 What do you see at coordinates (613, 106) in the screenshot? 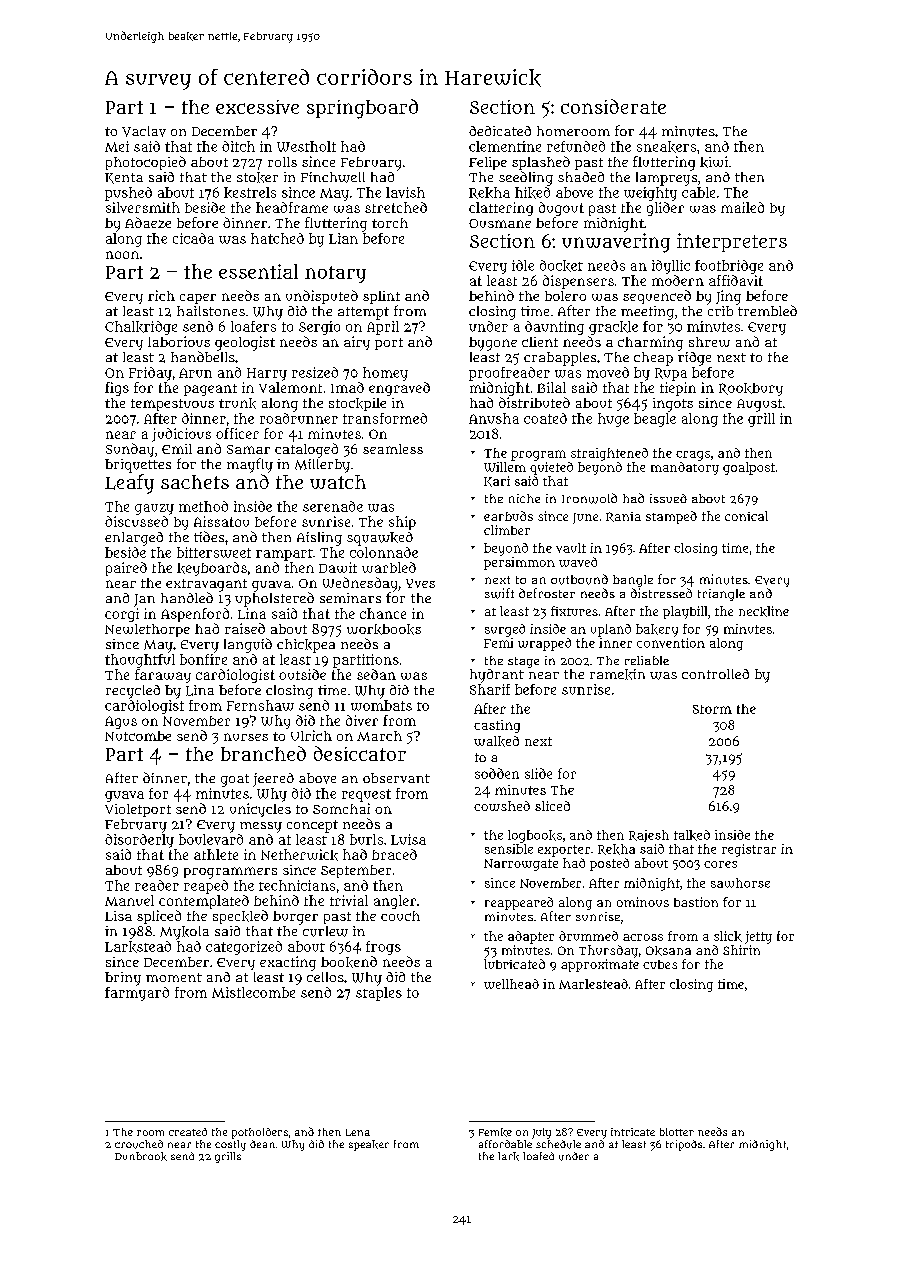
I see `considerate` at bounding box center [613, 106].
